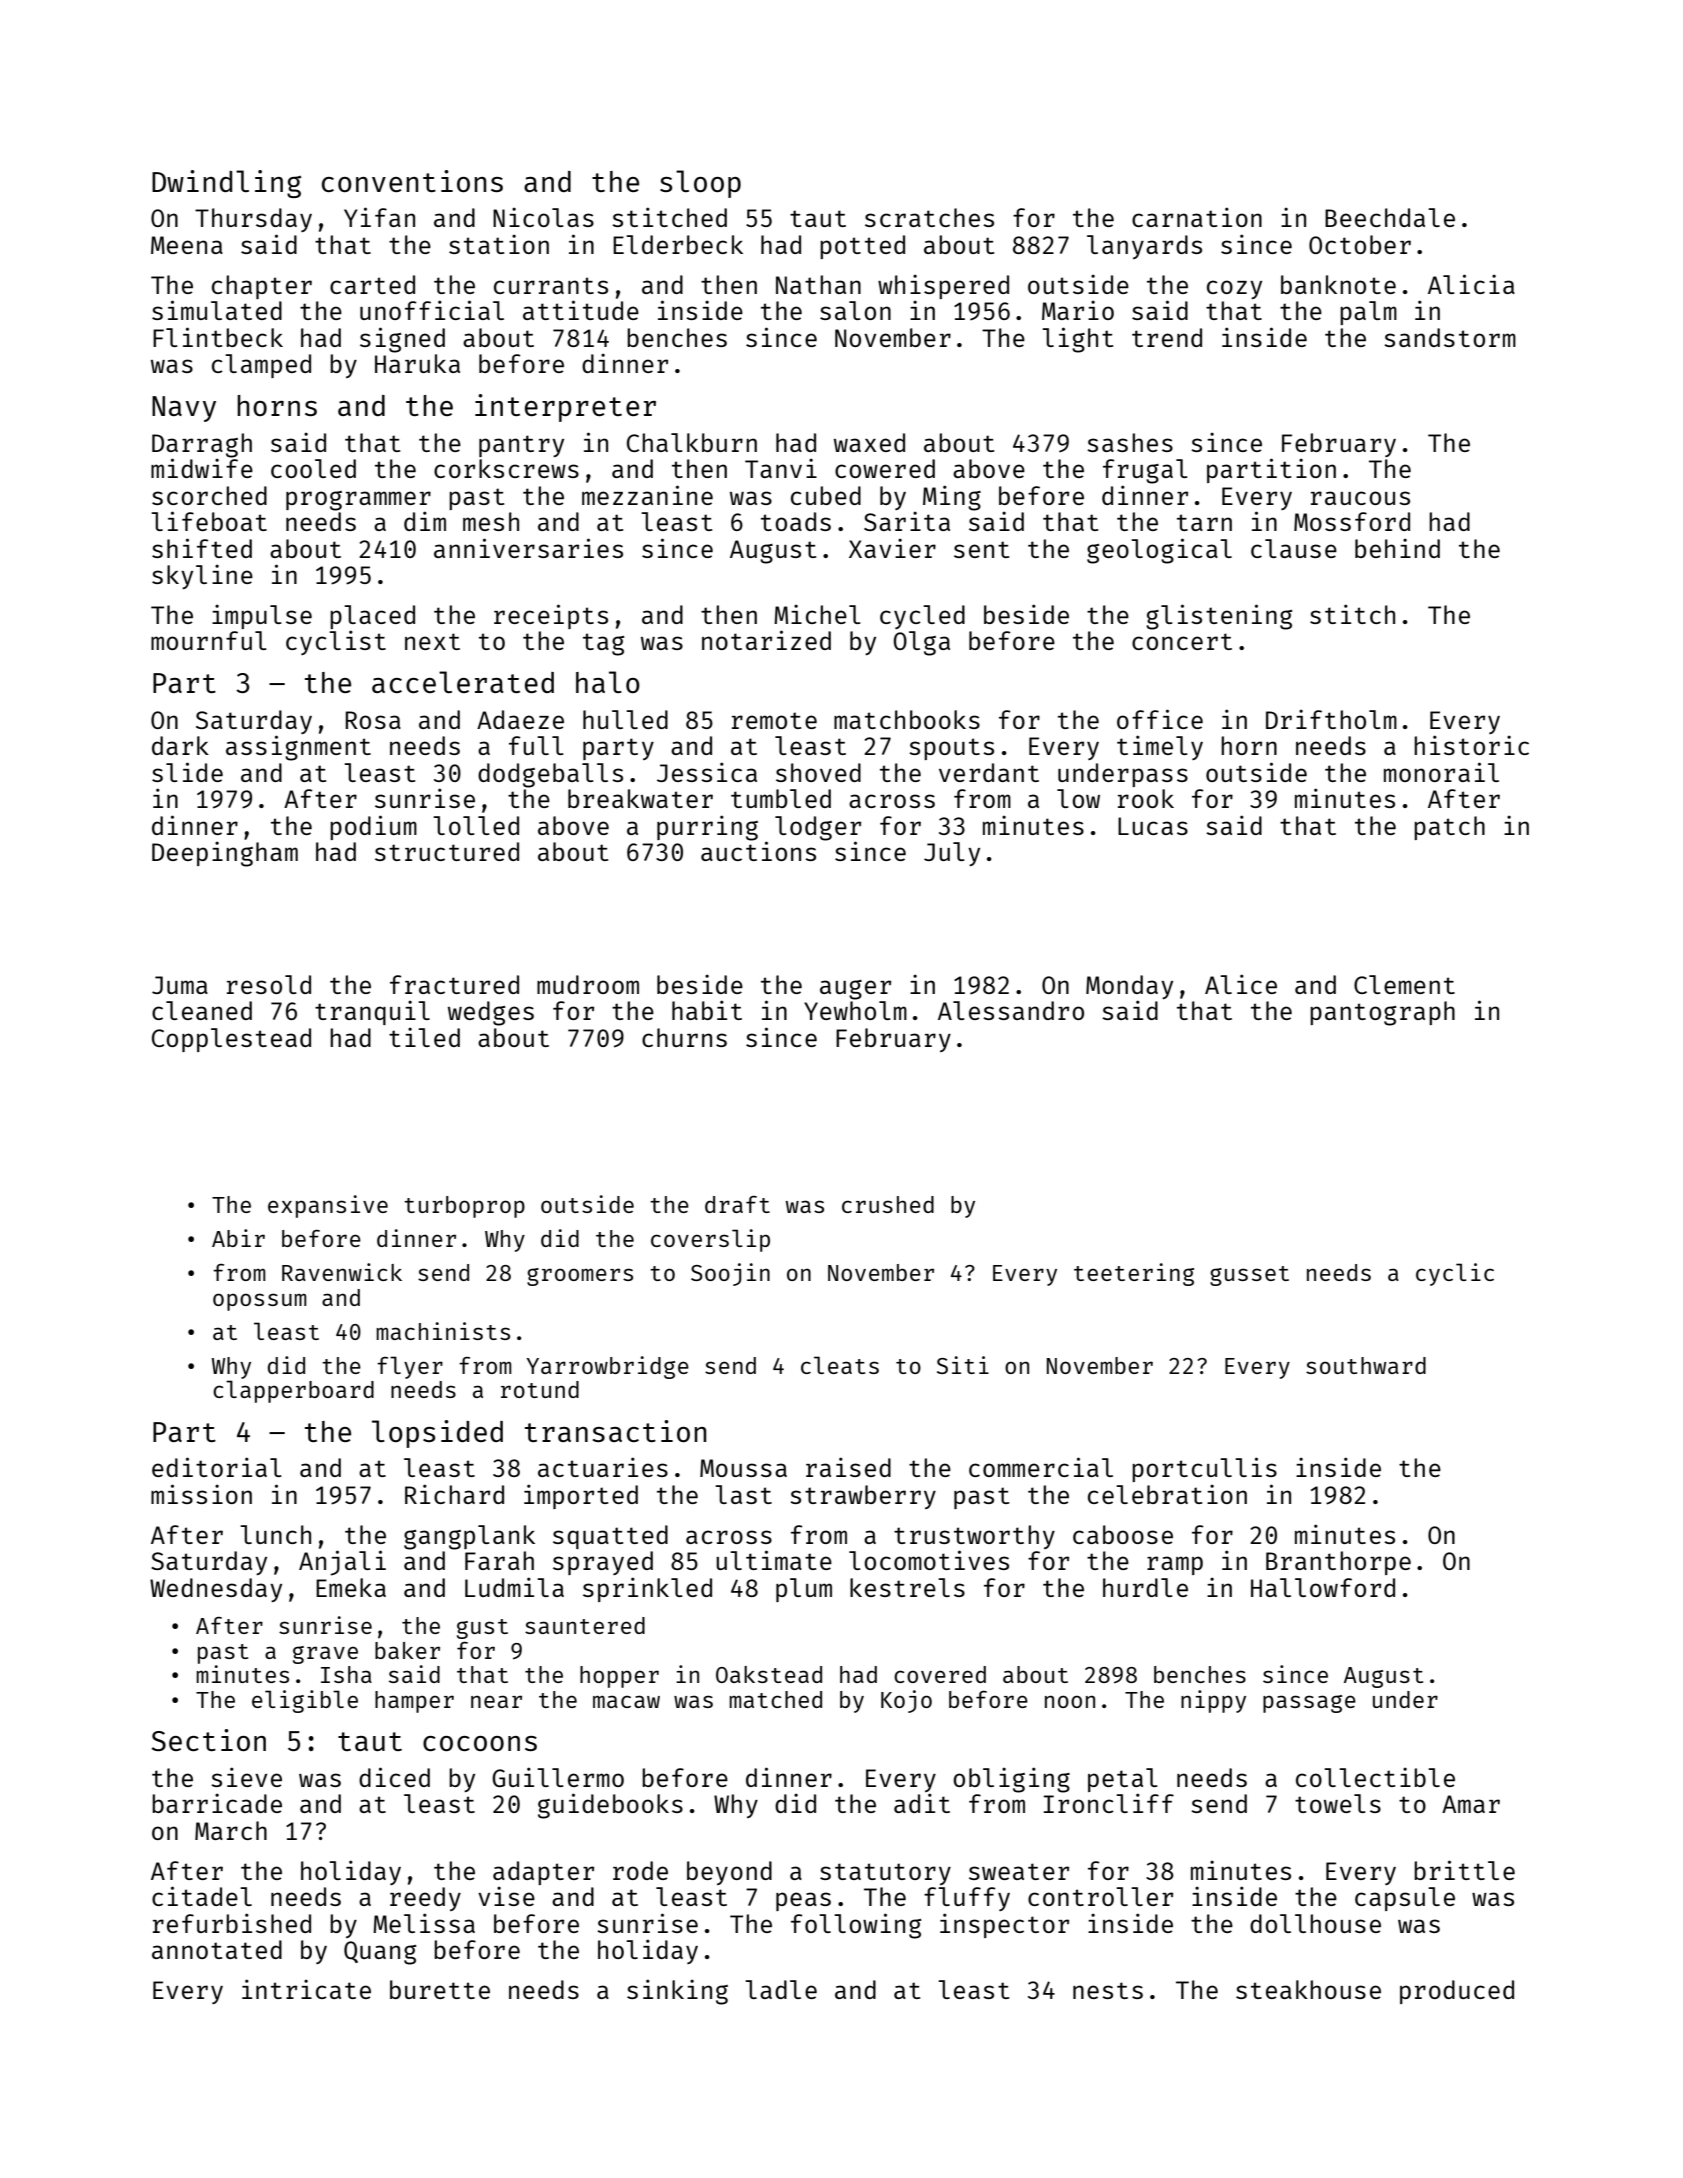 Image resolution: width=1683 pixels, height=2178 pixels. What do you see at coordinates (260, 1302) in the screenshot?
I see `opossum` at bounding box center [260, 1302].
